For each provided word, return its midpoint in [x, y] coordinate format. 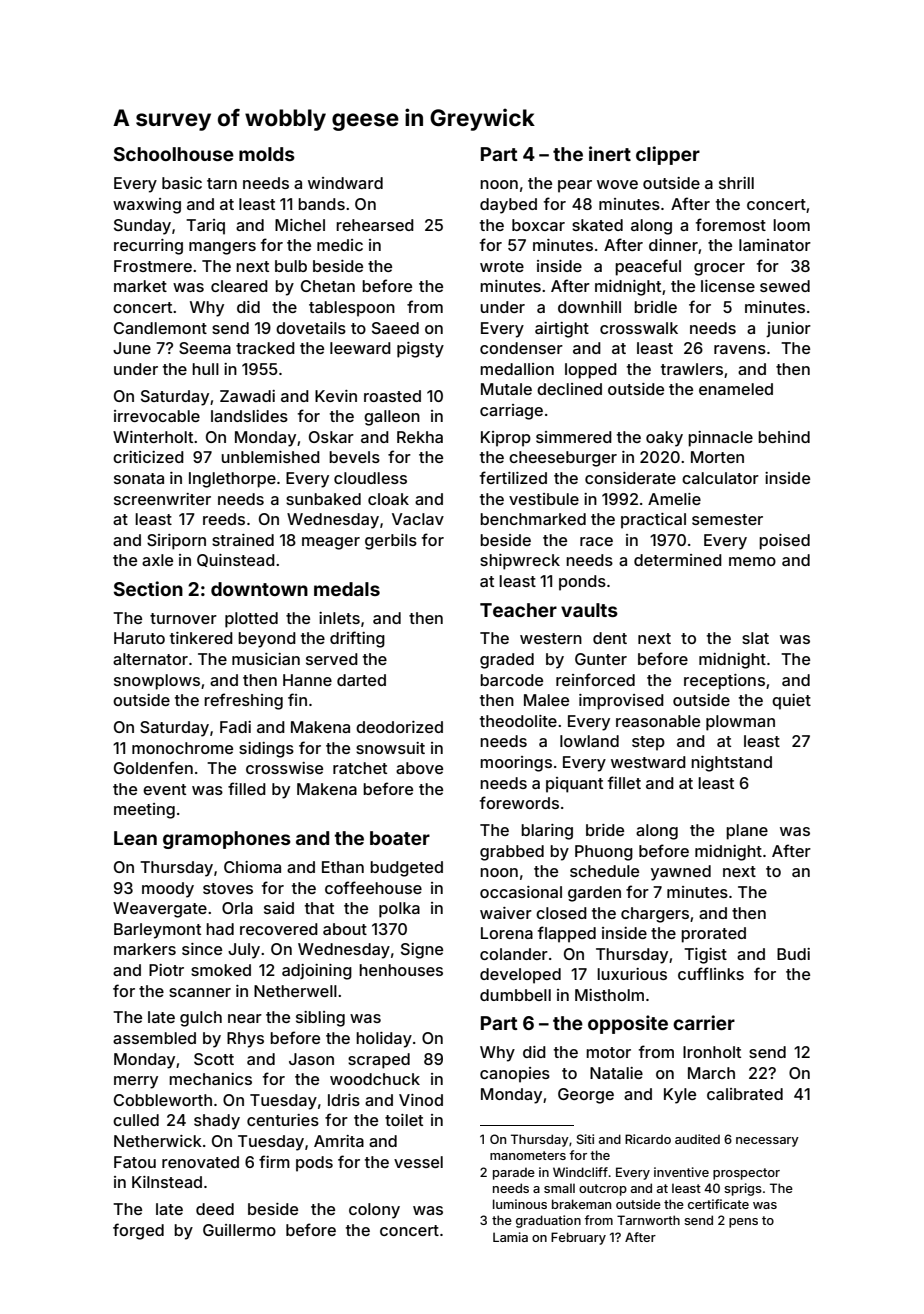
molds [267, 154]
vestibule [544, 499]
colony [374, 1211]
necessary [767, 1142]
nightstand [731, 764]
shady [217, 1122]
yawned [681, 873]
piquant [574, 785]
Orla [237, 908]
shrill [736, 183]
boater [400, 838]
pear [575, 186]
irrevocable [157, 416]
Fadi [235, 727]
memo [752, 561]
